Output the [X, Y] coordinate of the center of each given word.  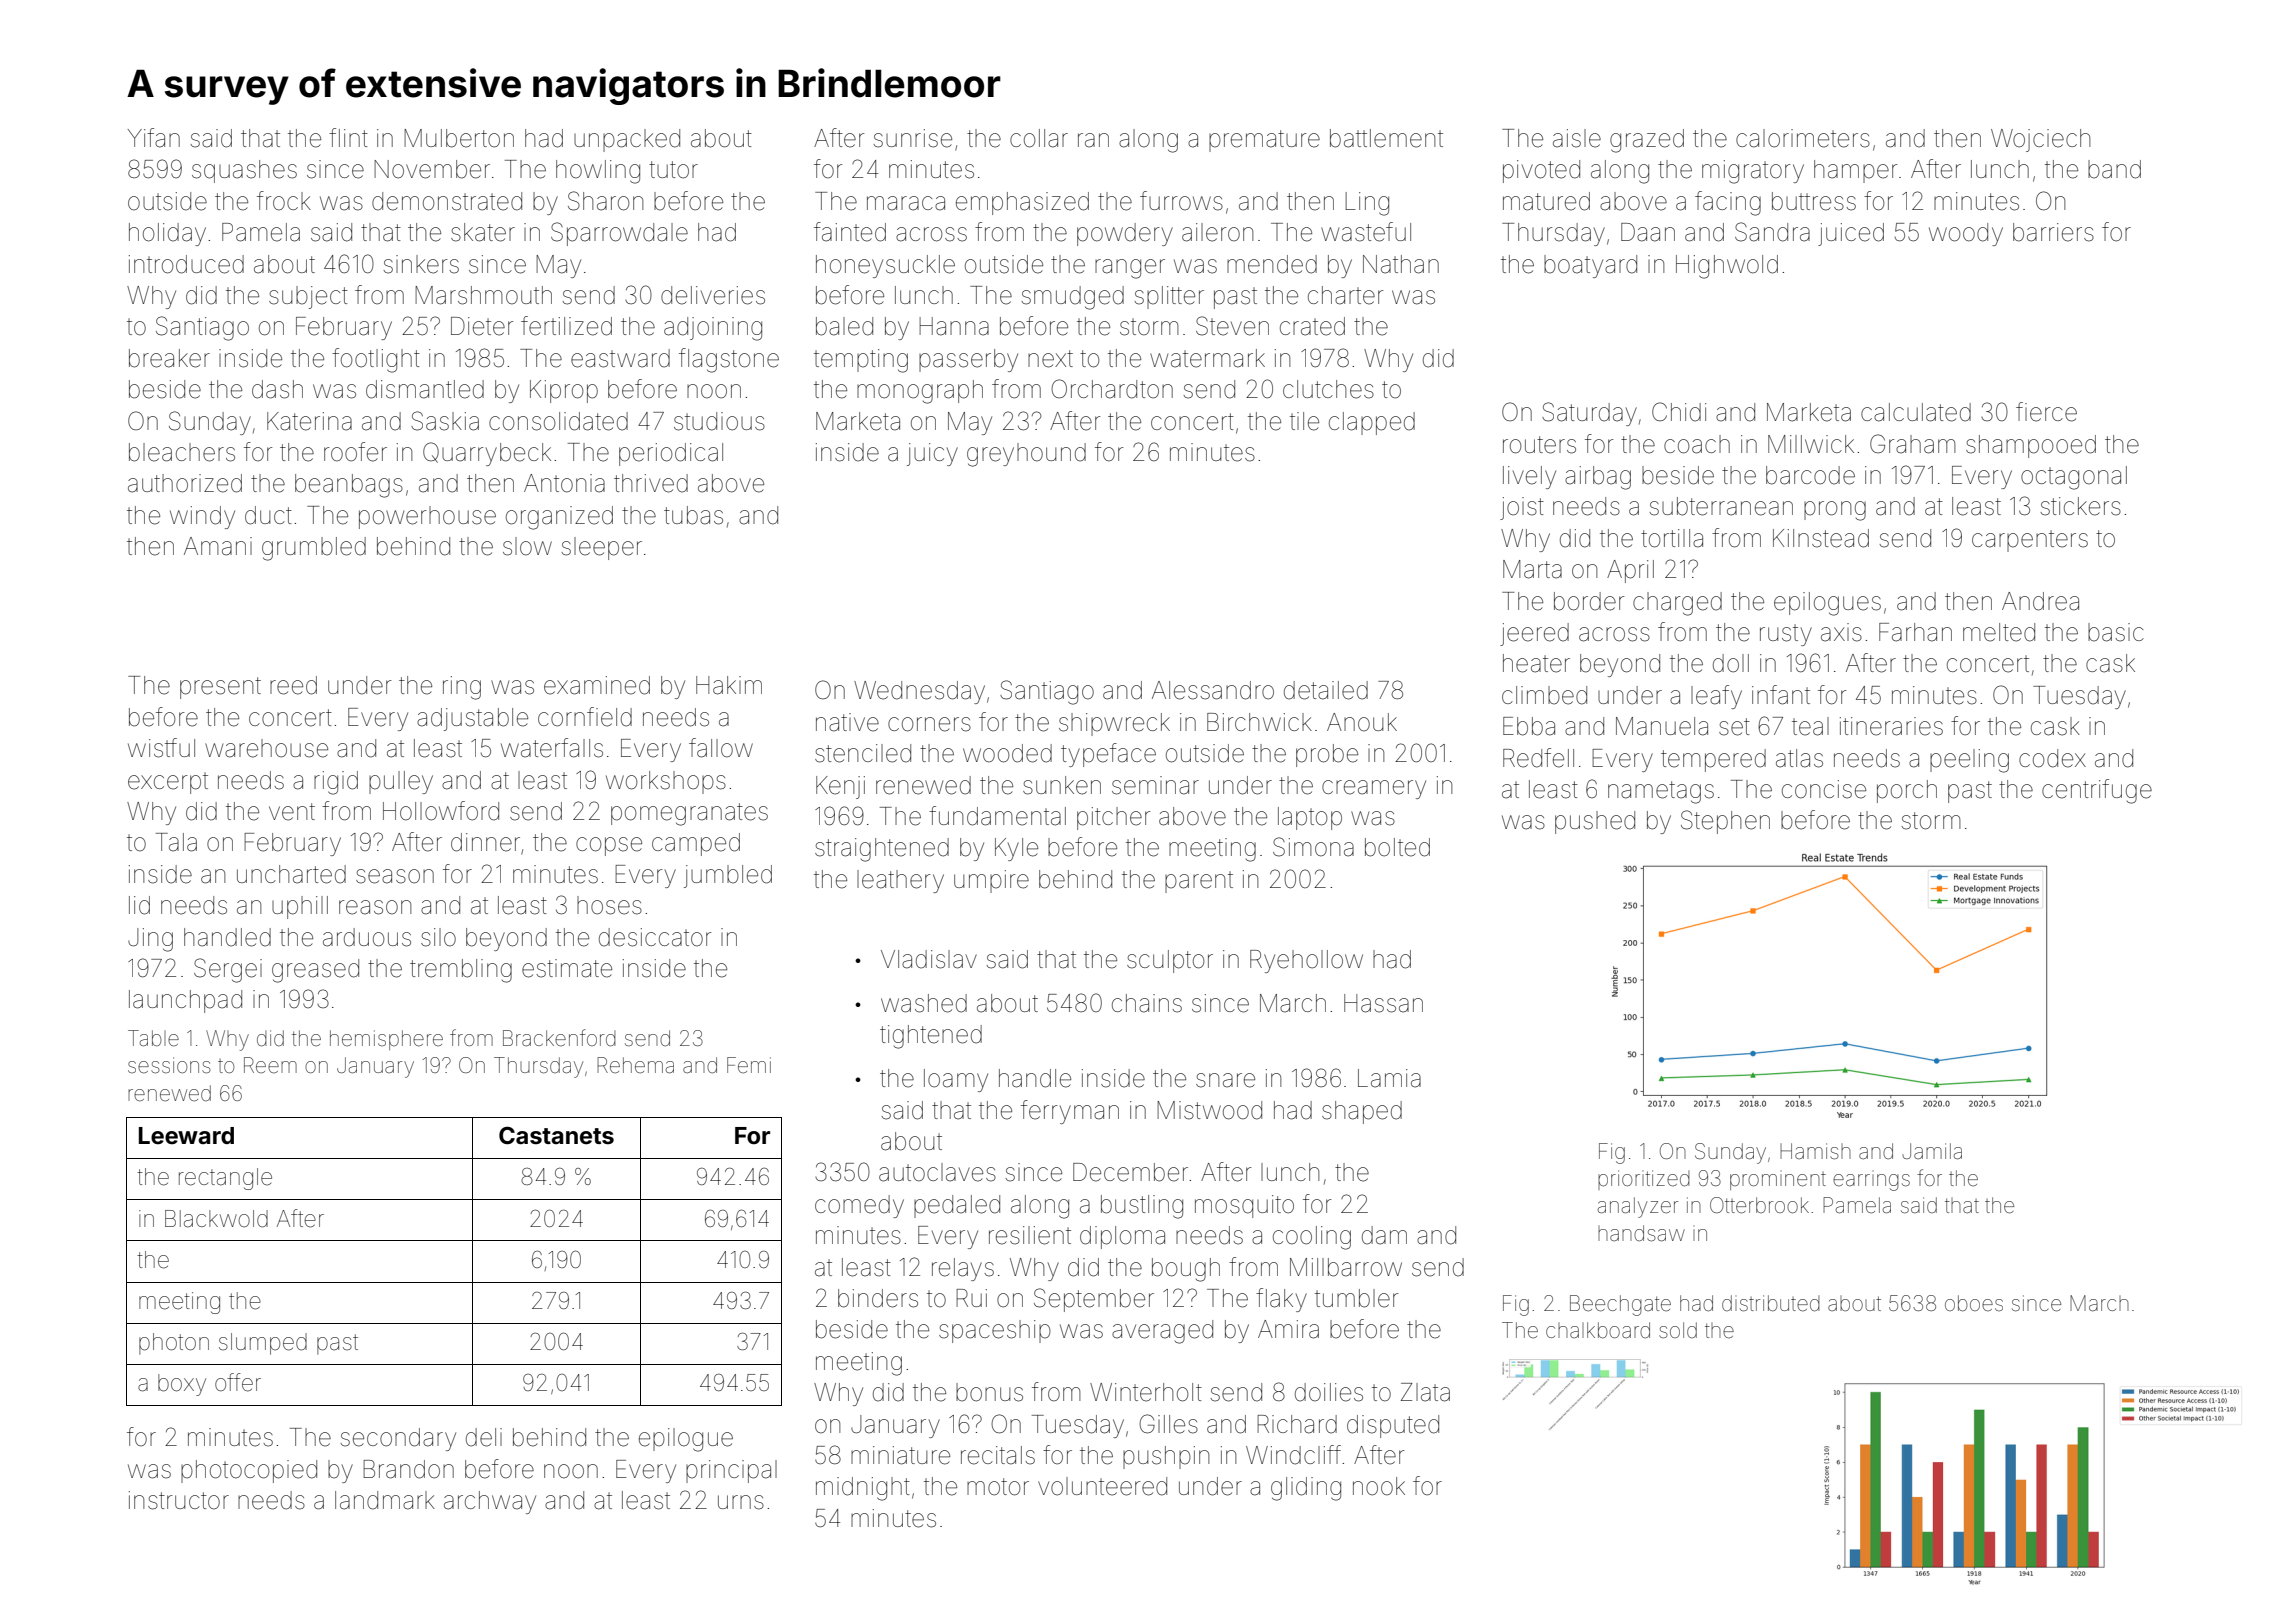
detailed [1326, 690]
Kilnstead [1821, 538]
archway [490, 1502]
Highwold [1727, 267]
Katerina [309, 421]
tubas [693, 515]
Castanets [556, 1135]
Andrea [2040, 601]
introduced [186, 264]
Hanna [954, 326]
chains [1147, 1003]
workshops [666, 782]
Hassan [1383, 1003]
